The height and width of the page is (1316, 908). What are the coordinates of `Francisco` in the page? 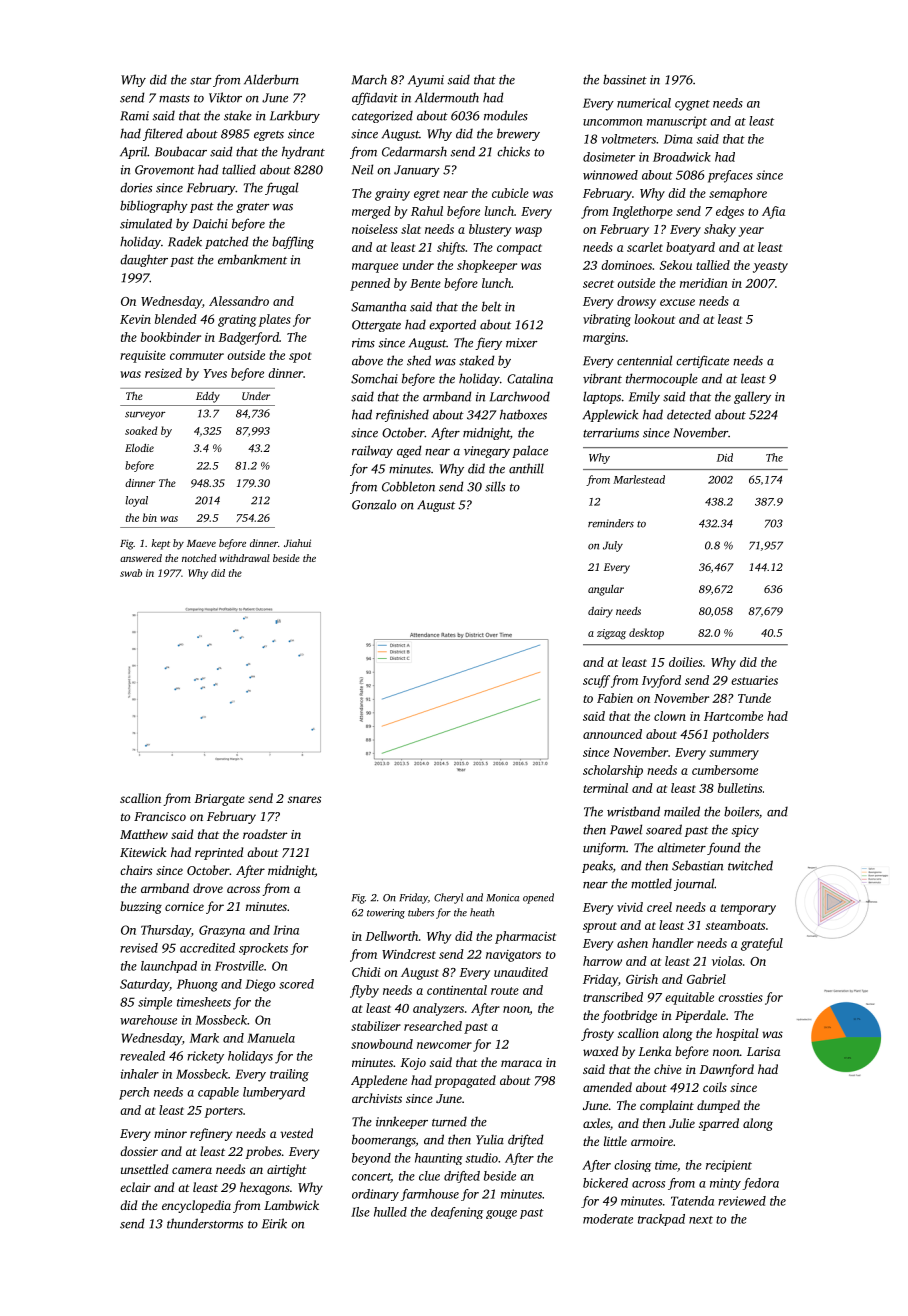 It's located at (160, 816).
